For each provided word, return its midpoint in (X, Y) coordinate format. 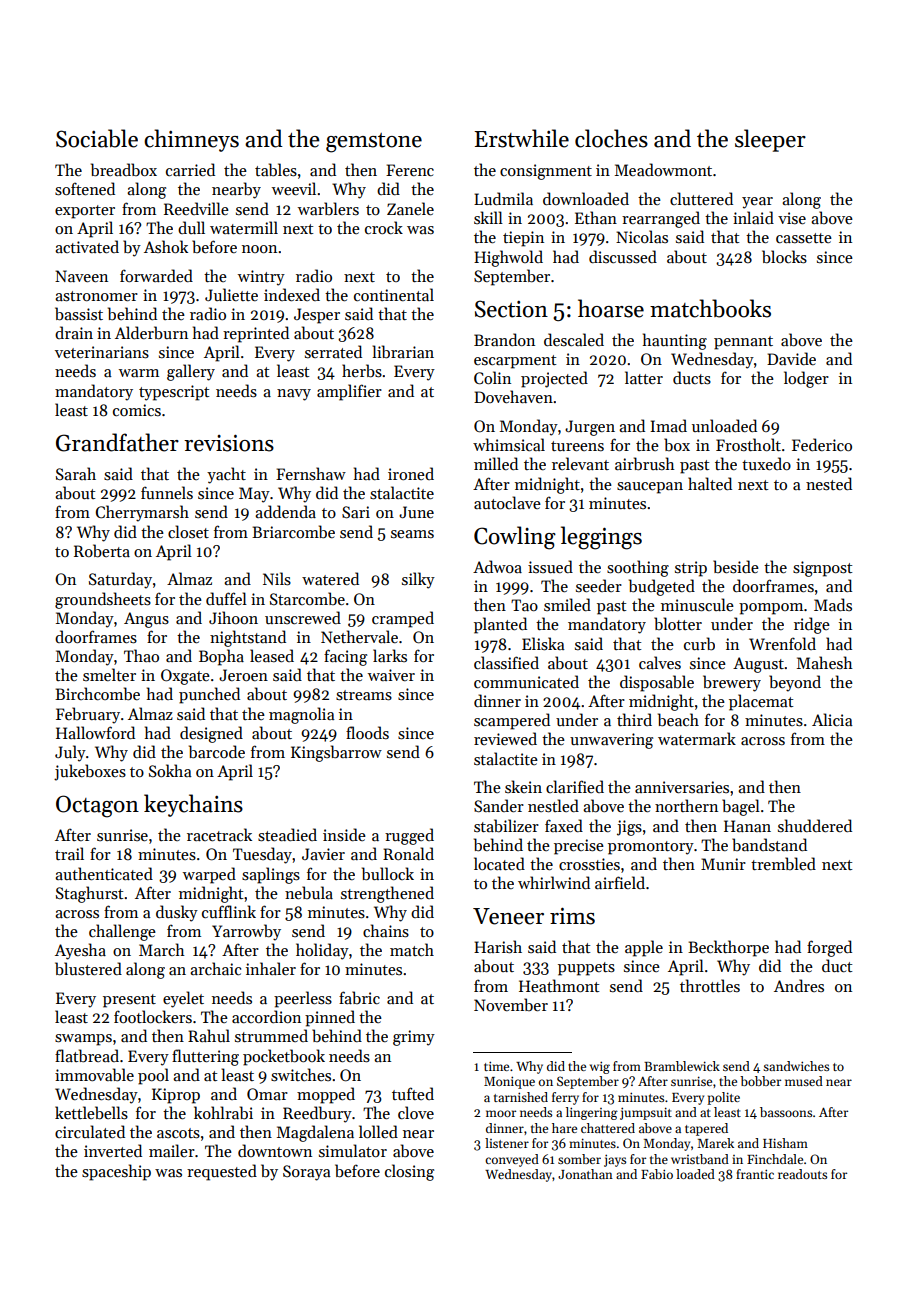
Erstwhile (521, 138)
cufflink (229, 911)
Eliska (543, 644)
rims (572, 916)
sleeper (770, 140)
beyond (795, 683)
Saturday (120, 580)
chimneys (191, 140)
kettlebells (91, 1113)
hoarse (611, 308)
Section (511, 309)
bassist (79, 314)
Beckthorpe (728, 948)
